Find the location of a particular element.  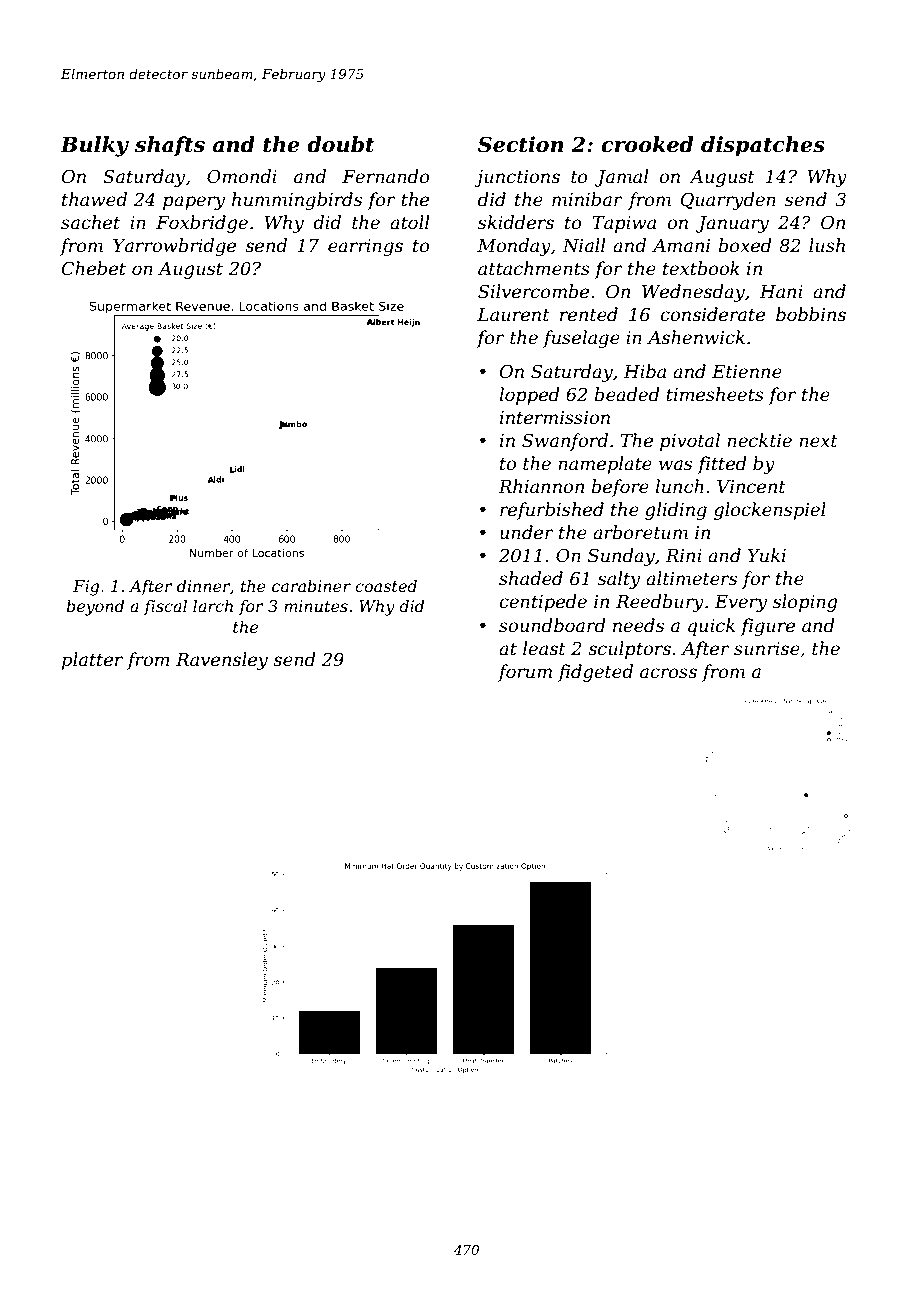

Bulky is located at coordinates (94, 146).
